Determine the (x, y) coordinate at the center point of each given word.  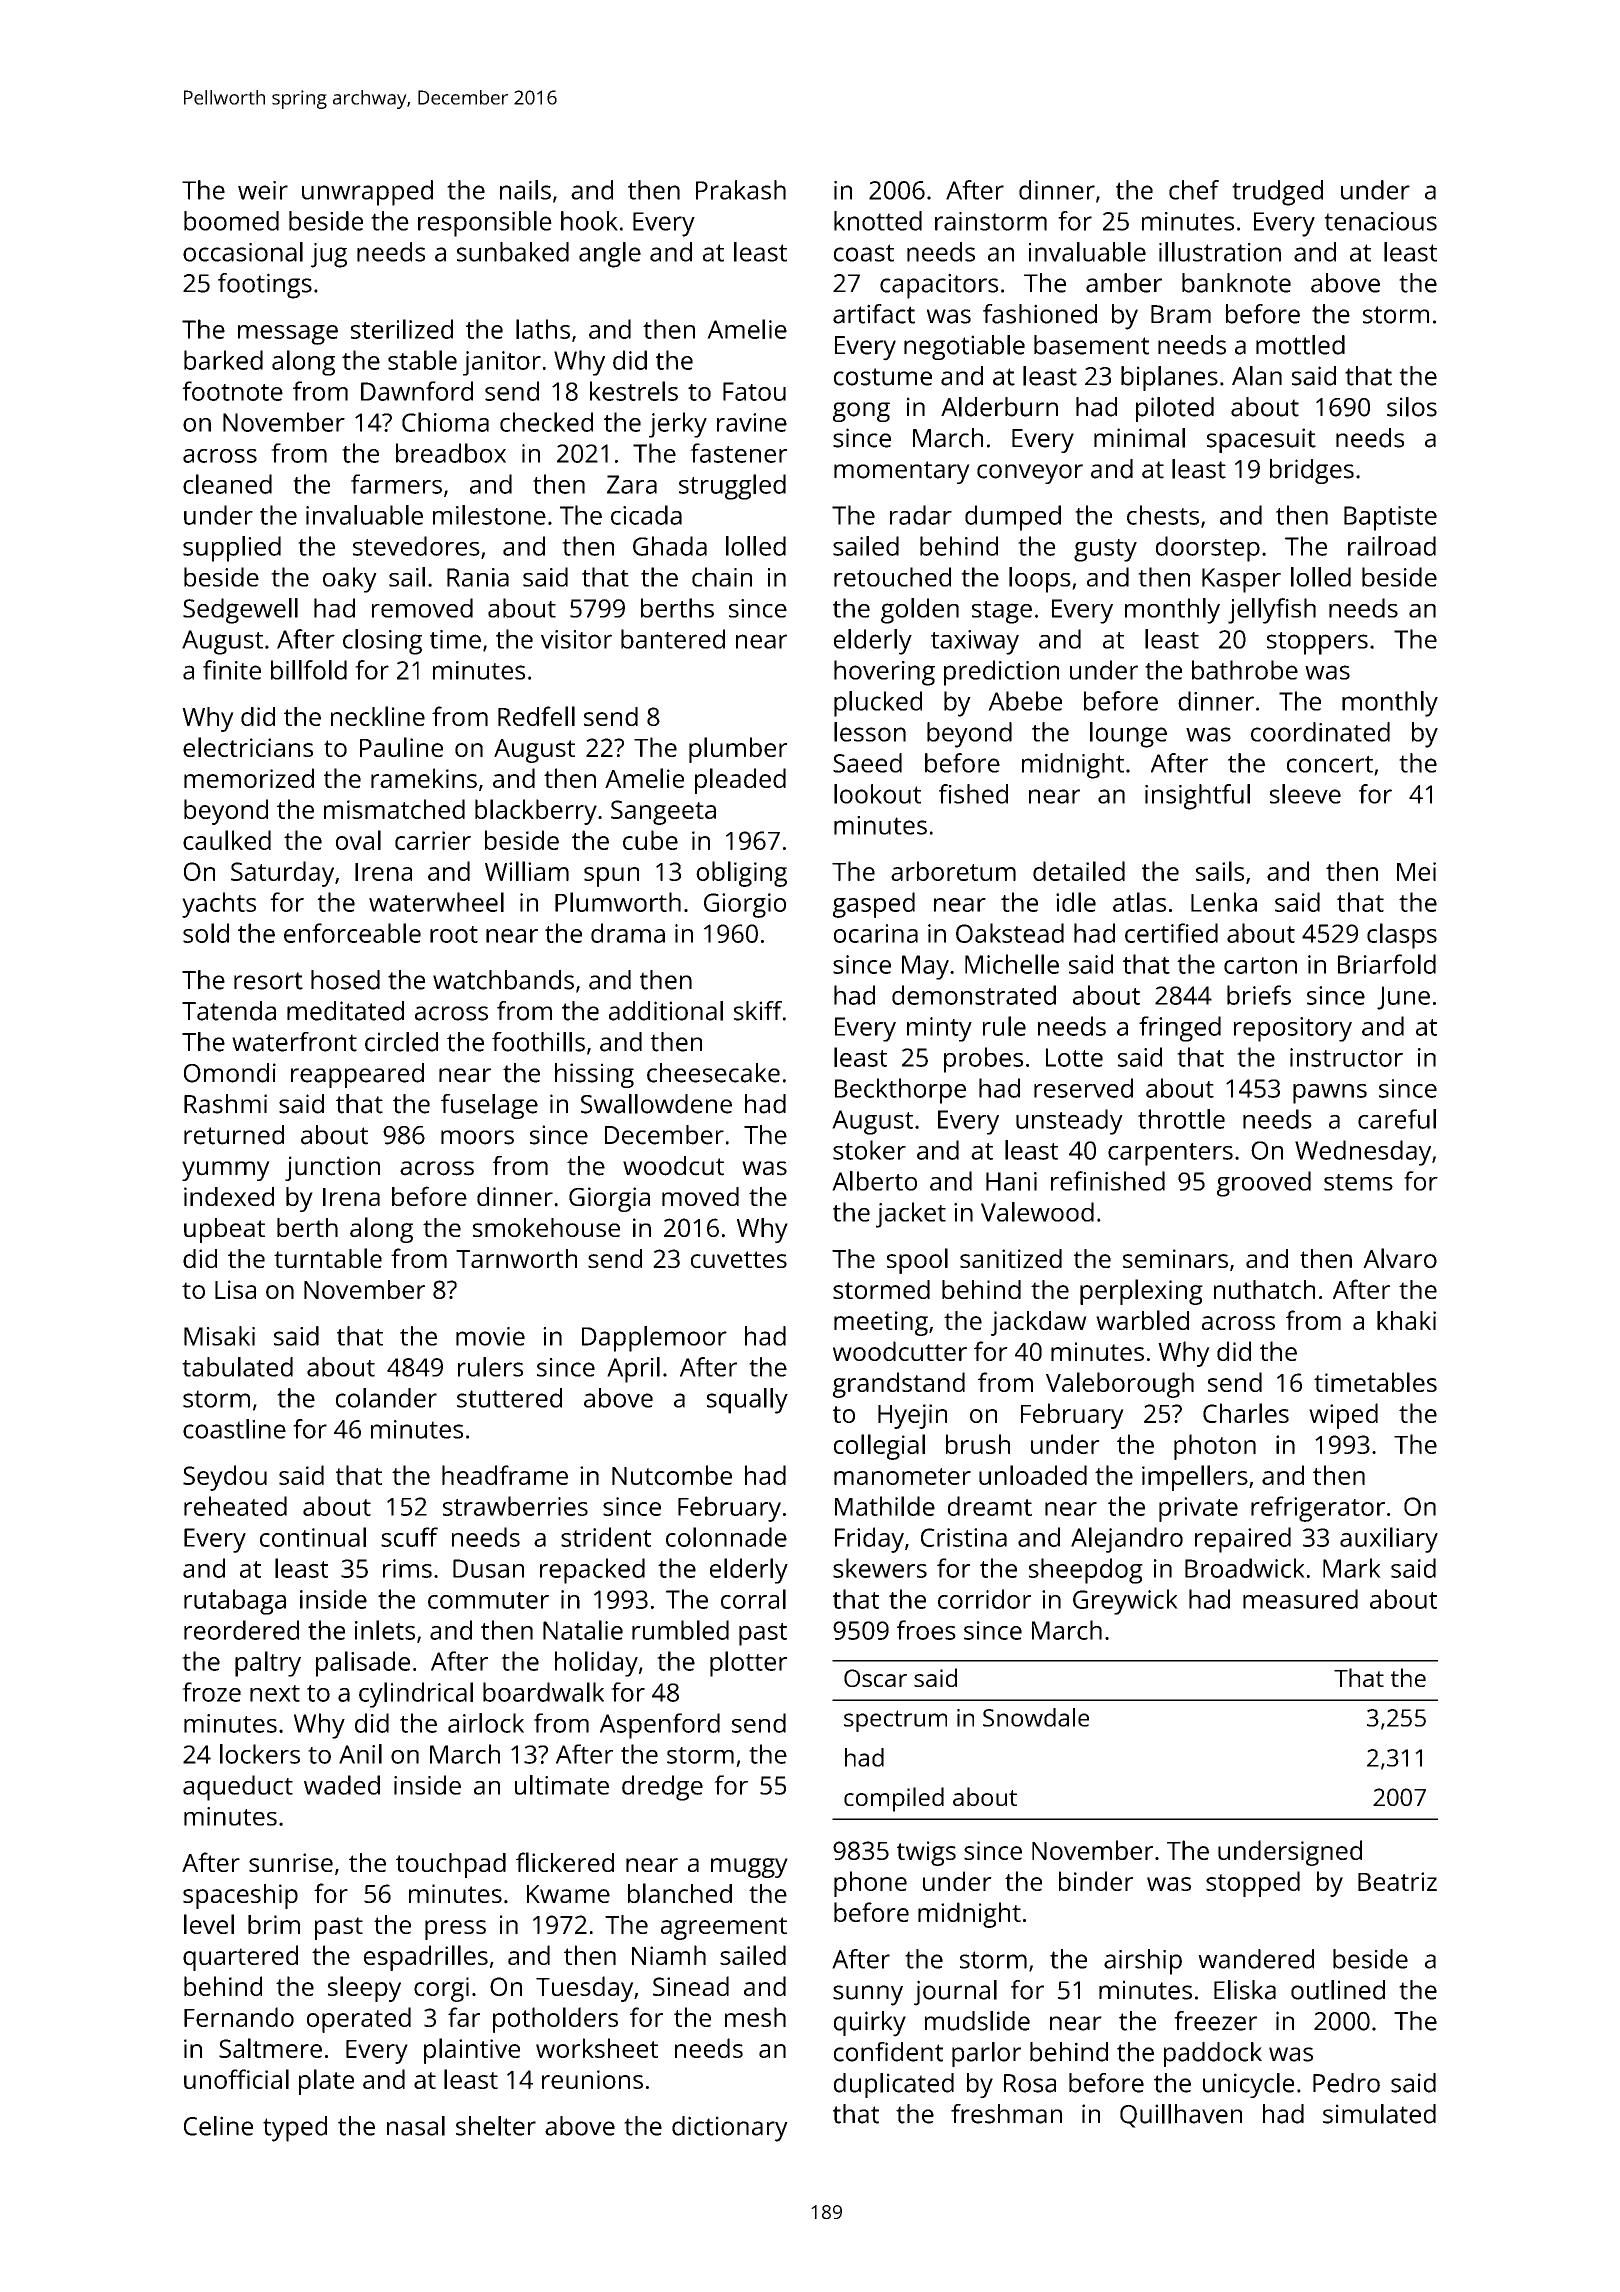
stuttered (509, 1398)
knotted (878, 221)
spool (917, 1261)
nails (525, 190)
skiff (758, 1011)
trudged (1277, 193)
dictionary (730, 2129)
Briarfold (1387, 964)
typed (295, 2129)
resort (268, 981)
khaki (1406, 1320)
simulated (1379, 2114)
